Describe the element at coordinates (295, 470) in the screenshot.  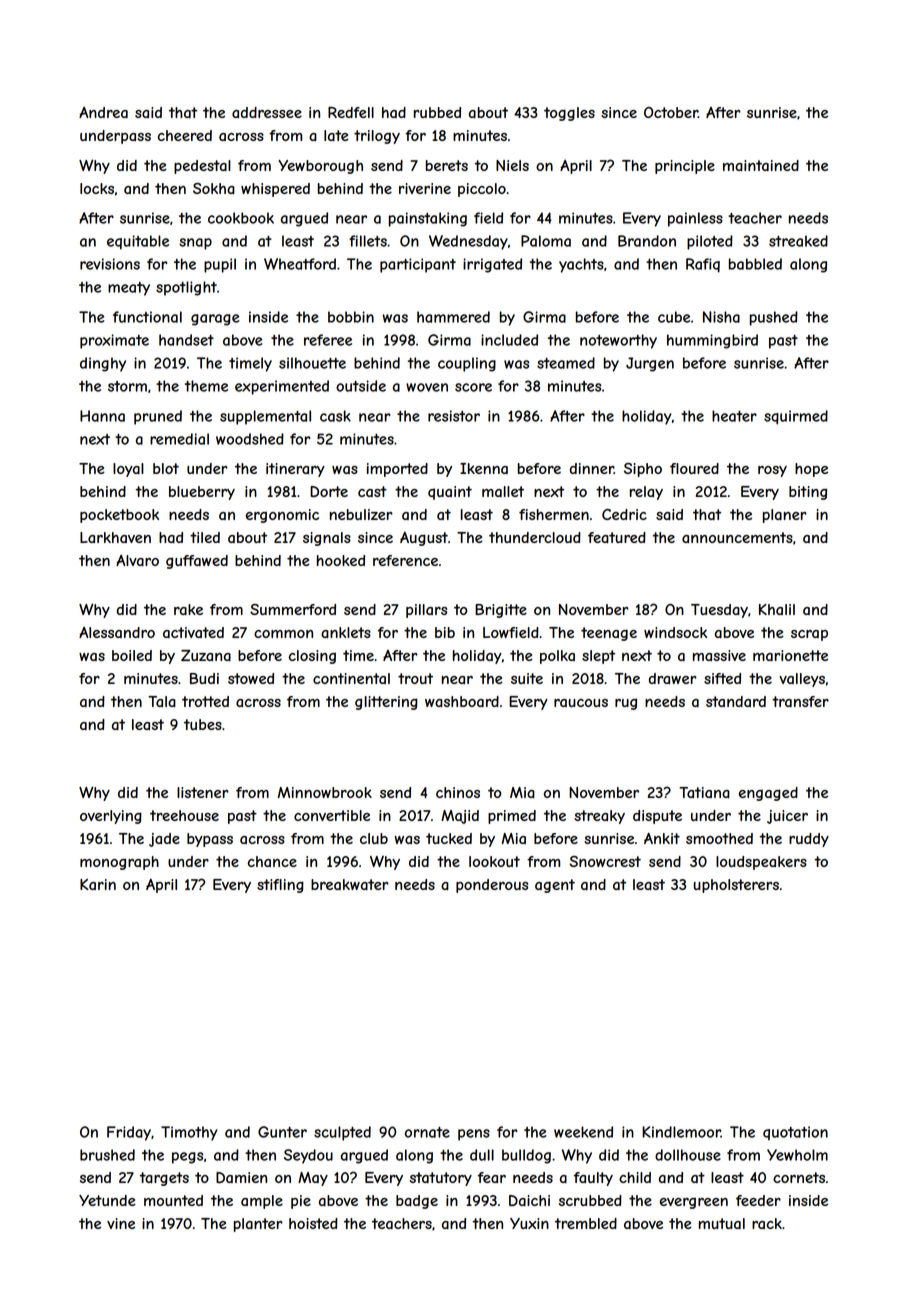
I see `itinerary` at that location.
